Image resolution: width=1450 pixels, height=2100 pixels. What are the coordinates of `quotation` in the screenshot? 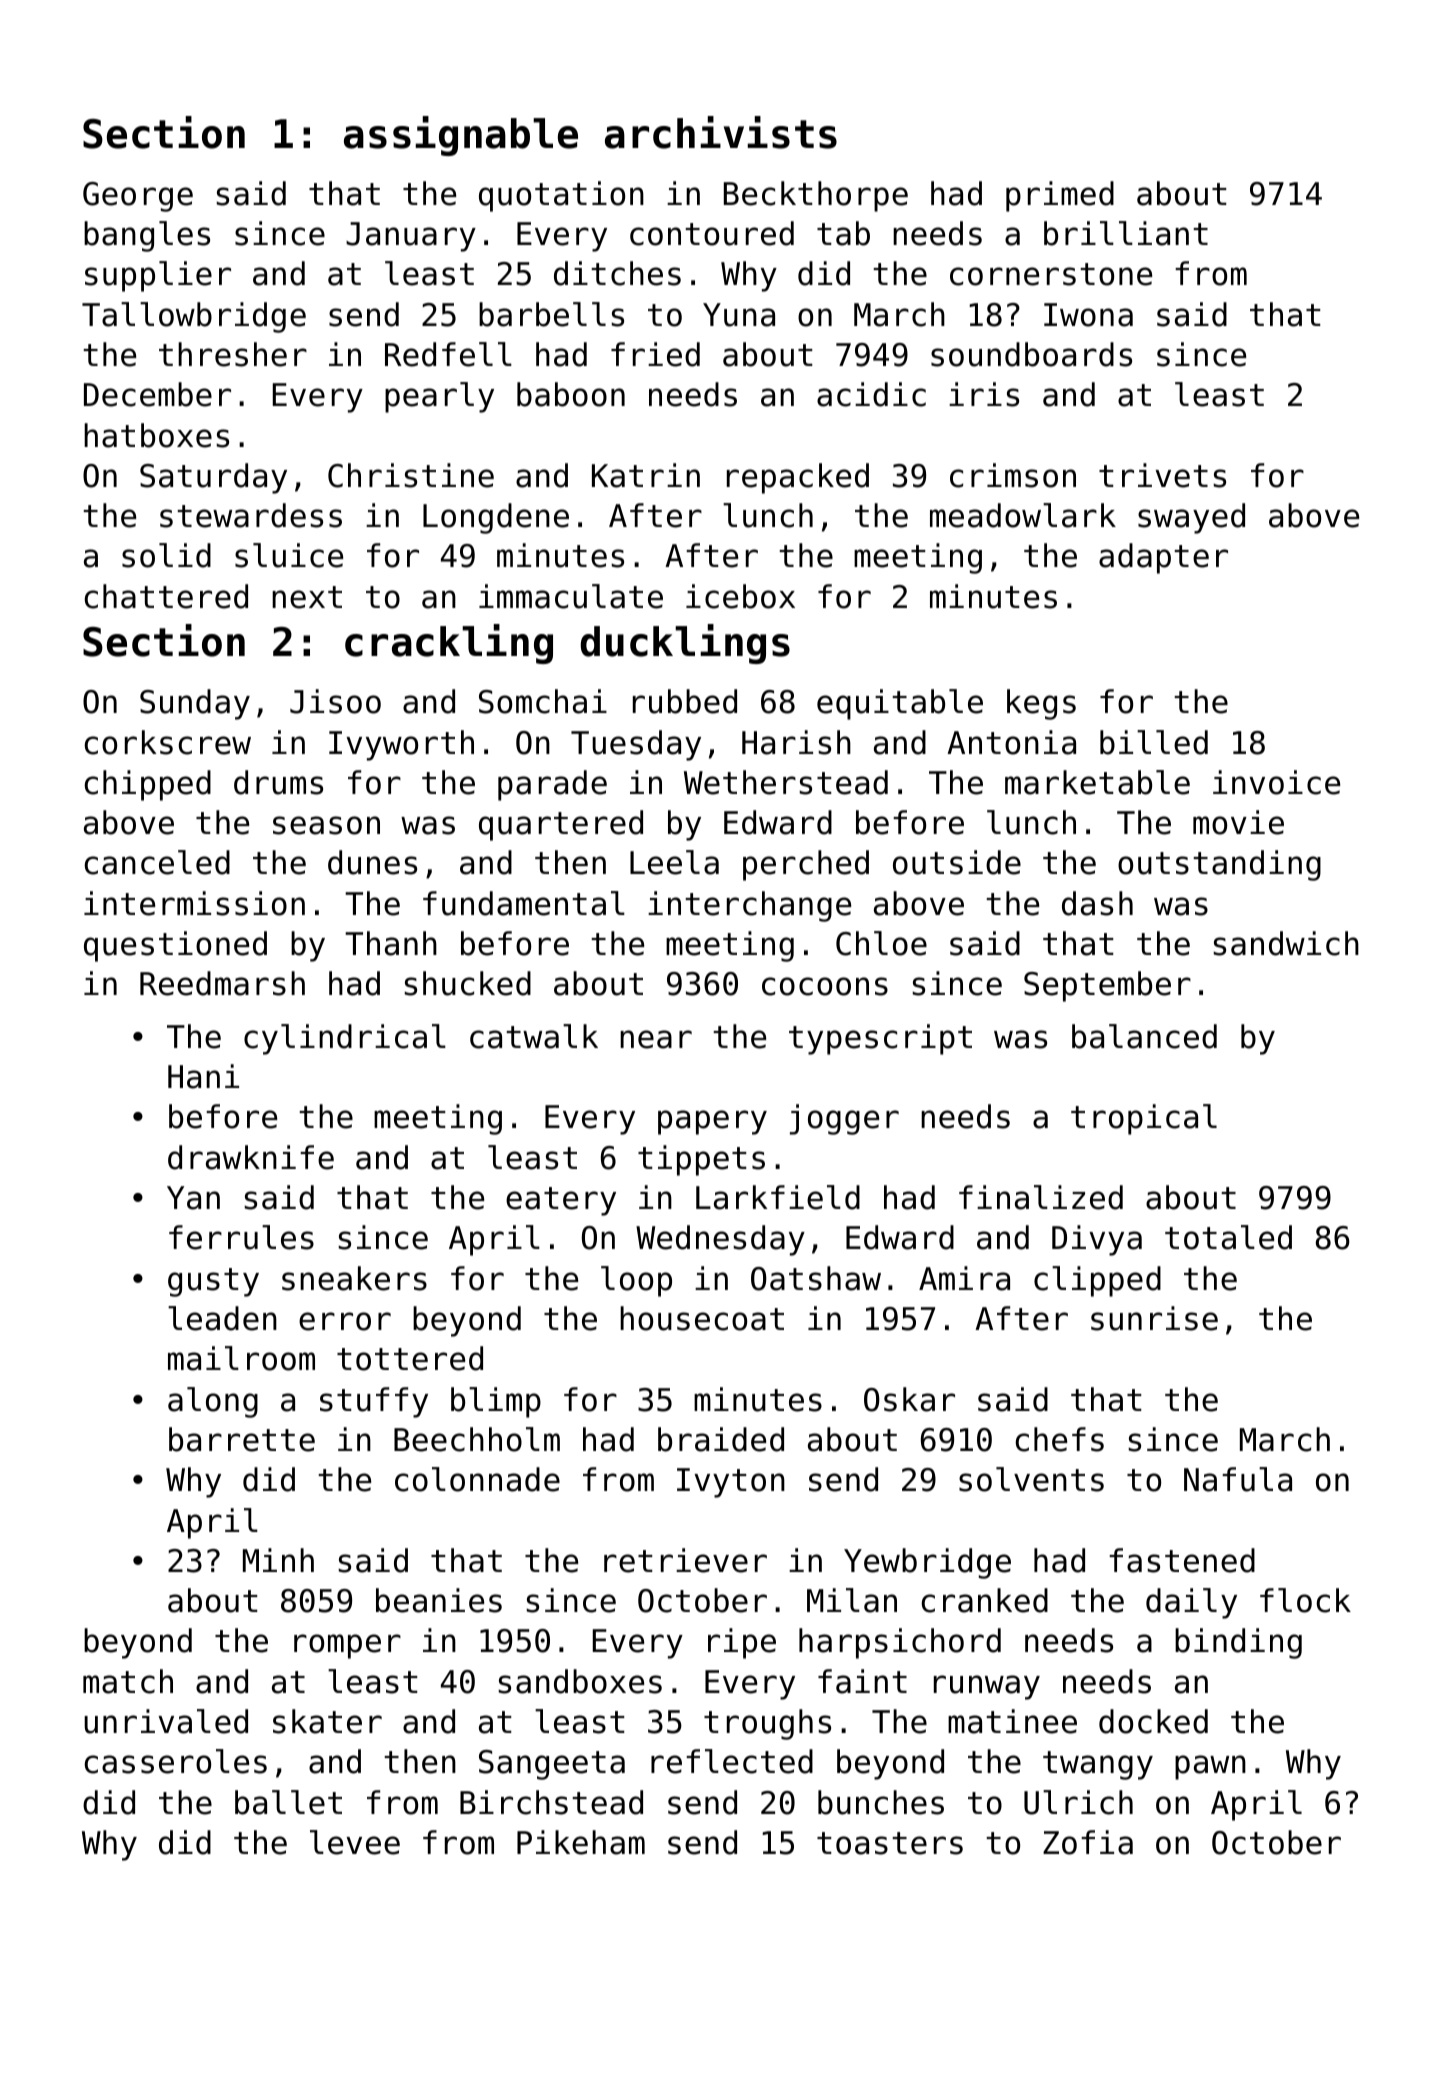 It's located at (561, 196).
